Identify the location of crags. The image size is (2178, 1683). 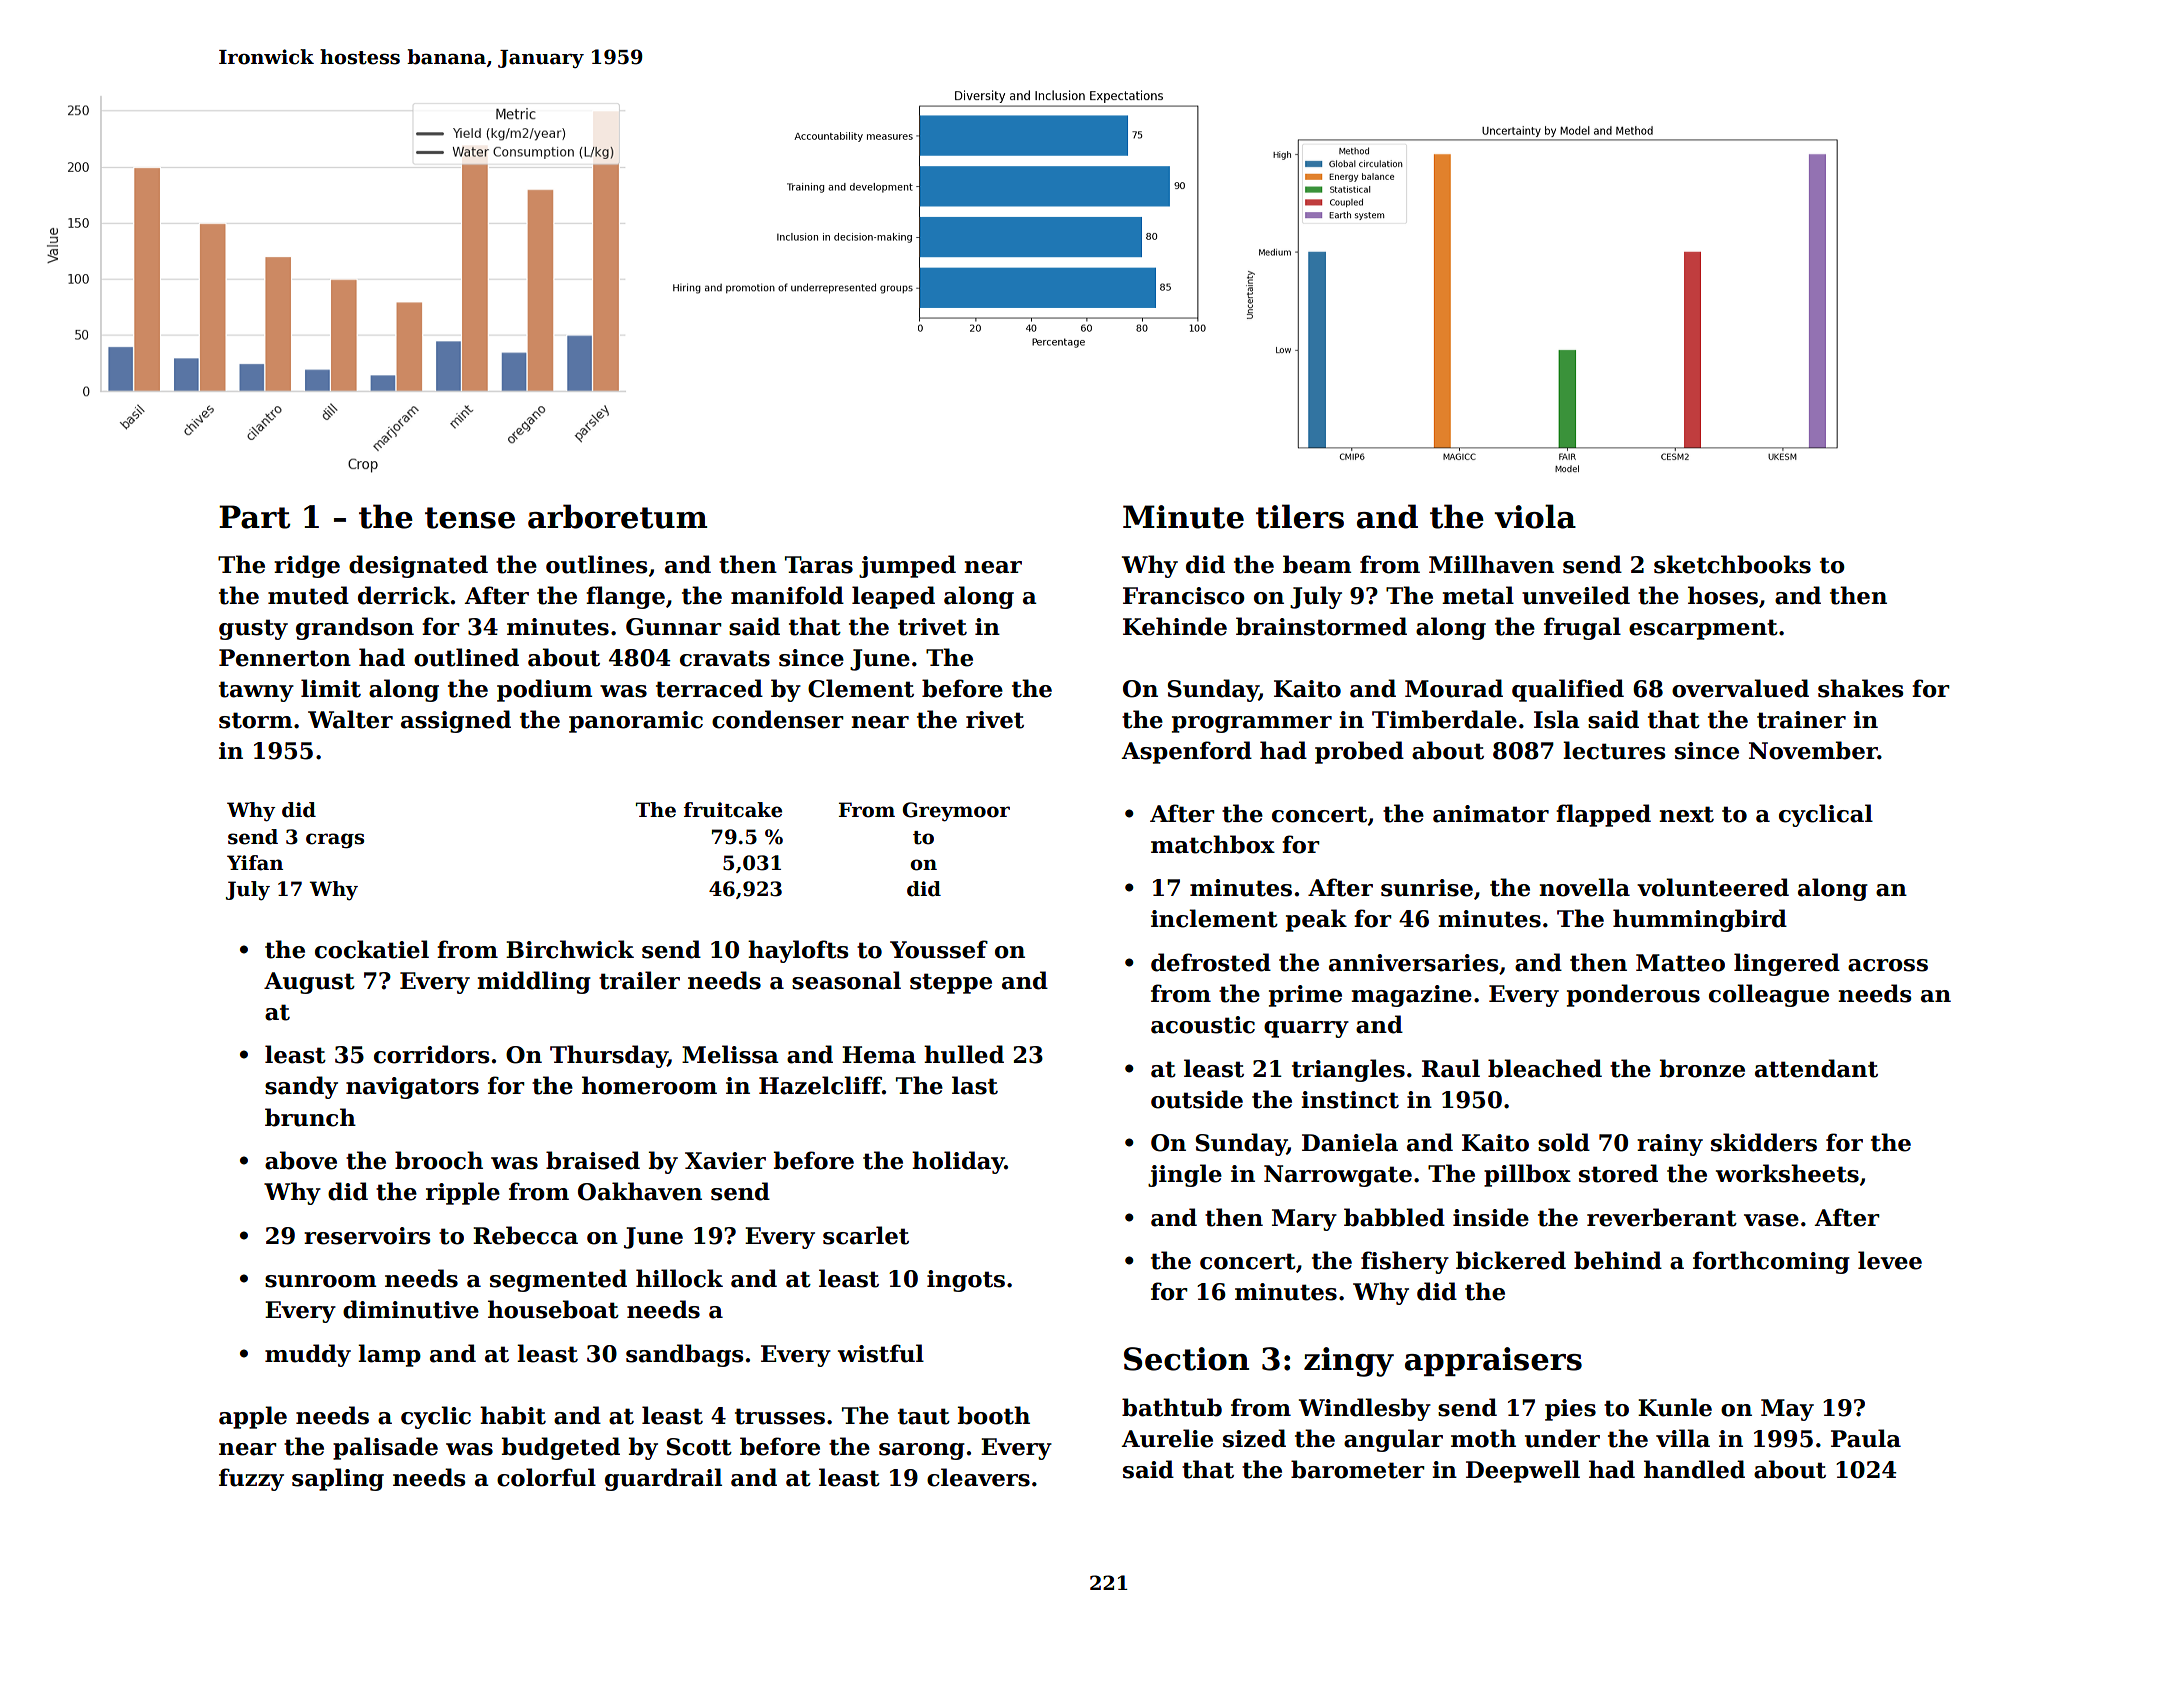
(335, 841).
